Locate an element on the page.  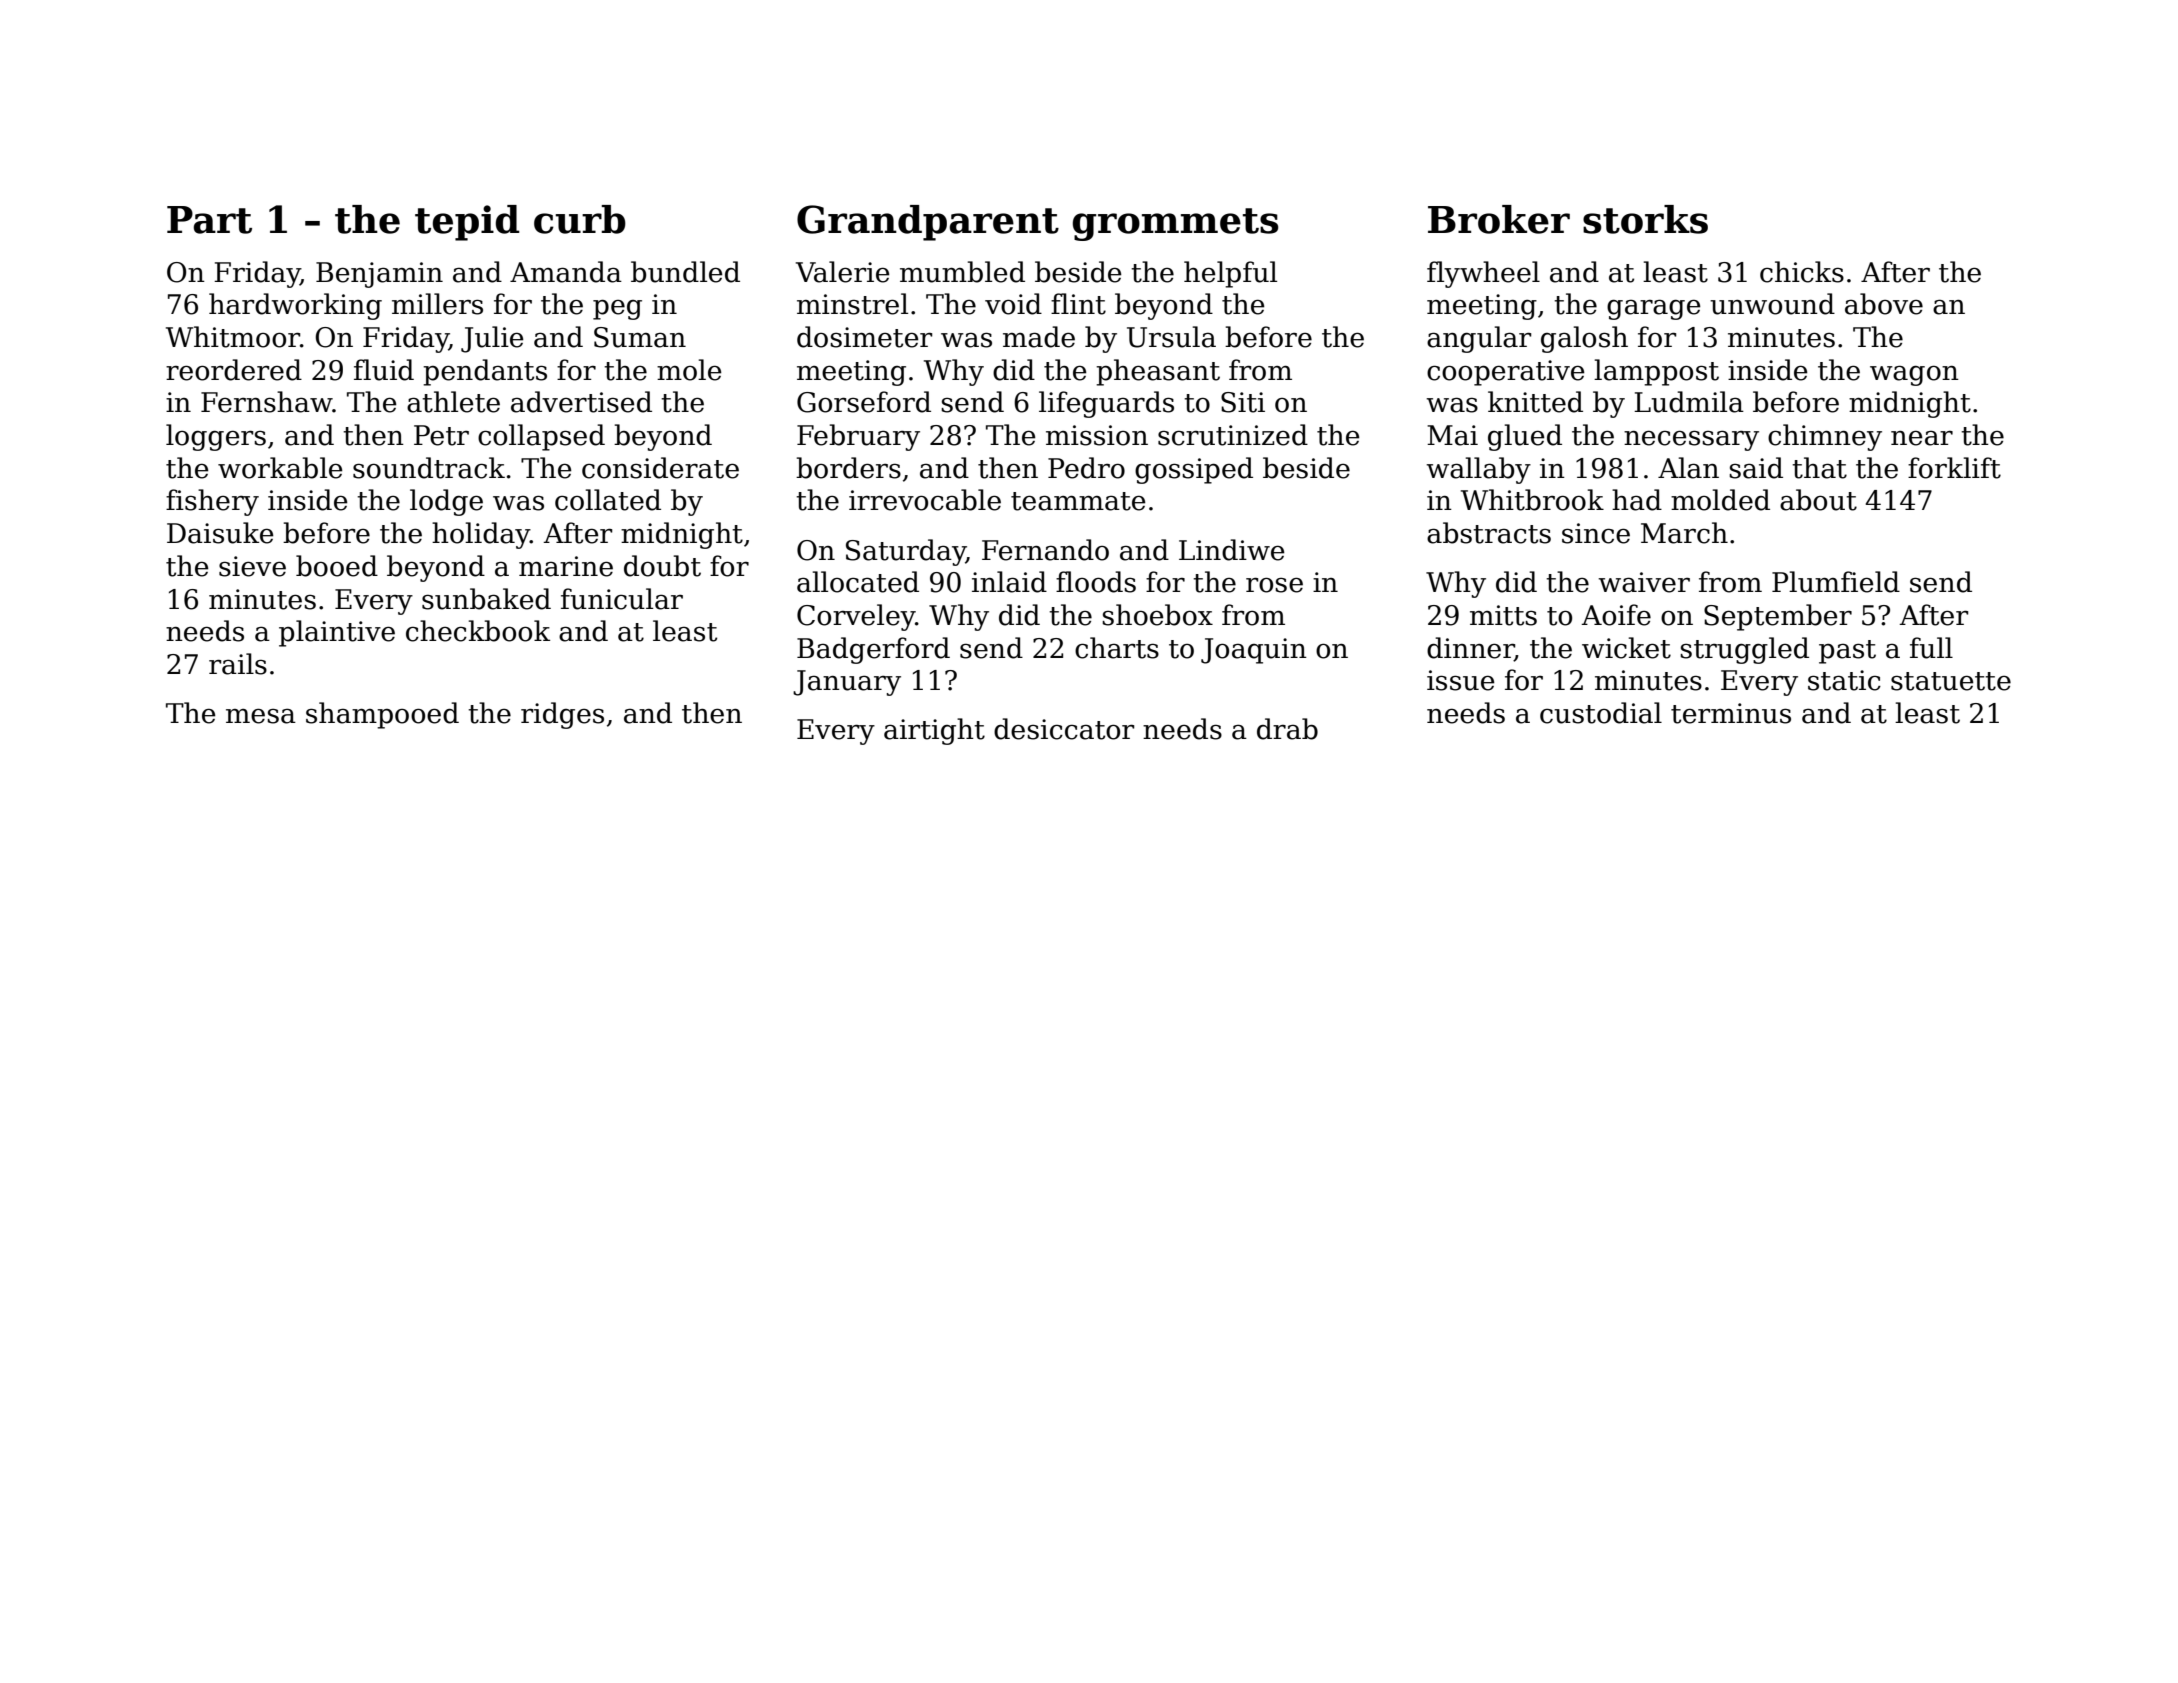
Petr is located at coordinates (441, 435).
